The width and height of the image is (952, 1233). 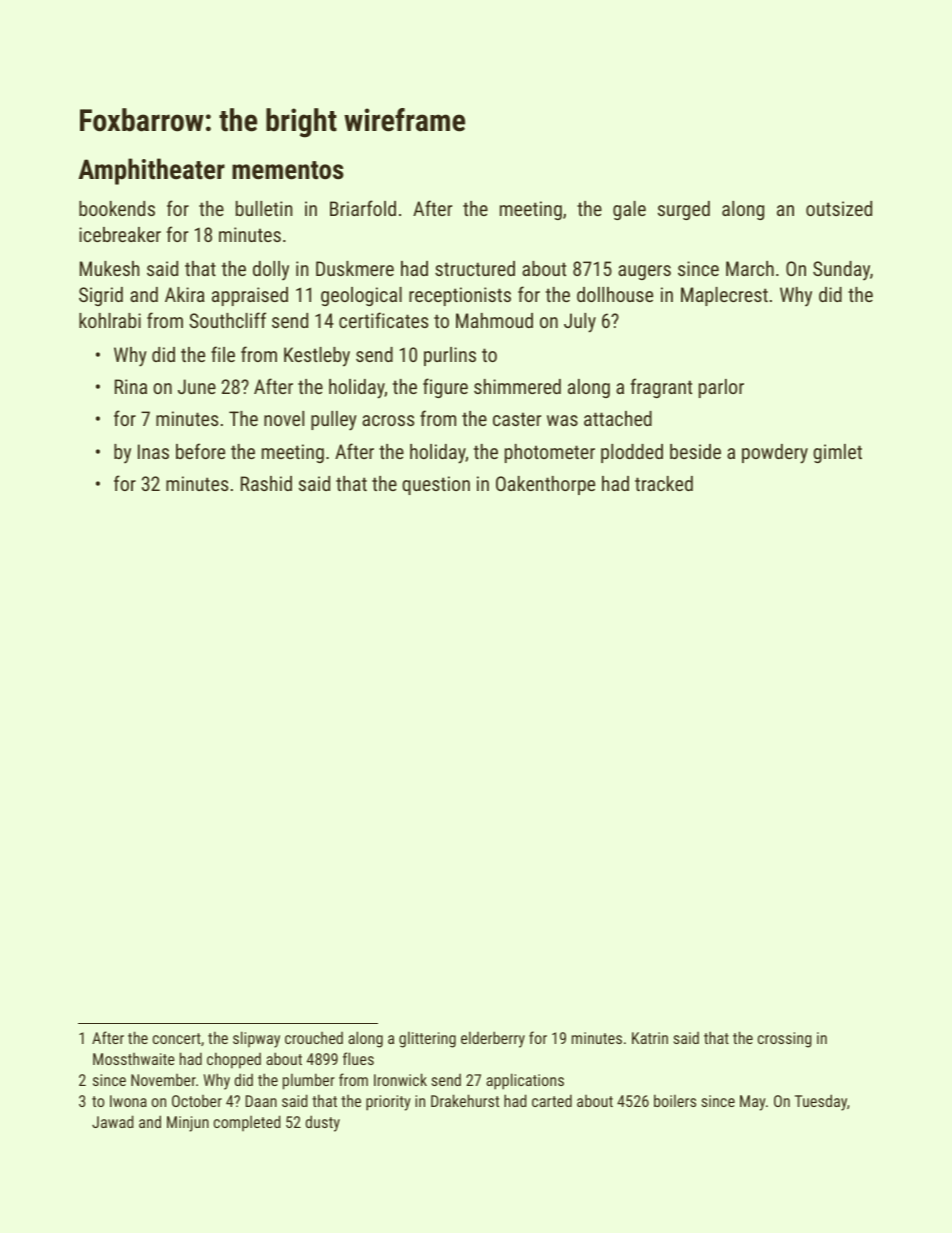 I want to click on novel, so click(x=284, y=418).
